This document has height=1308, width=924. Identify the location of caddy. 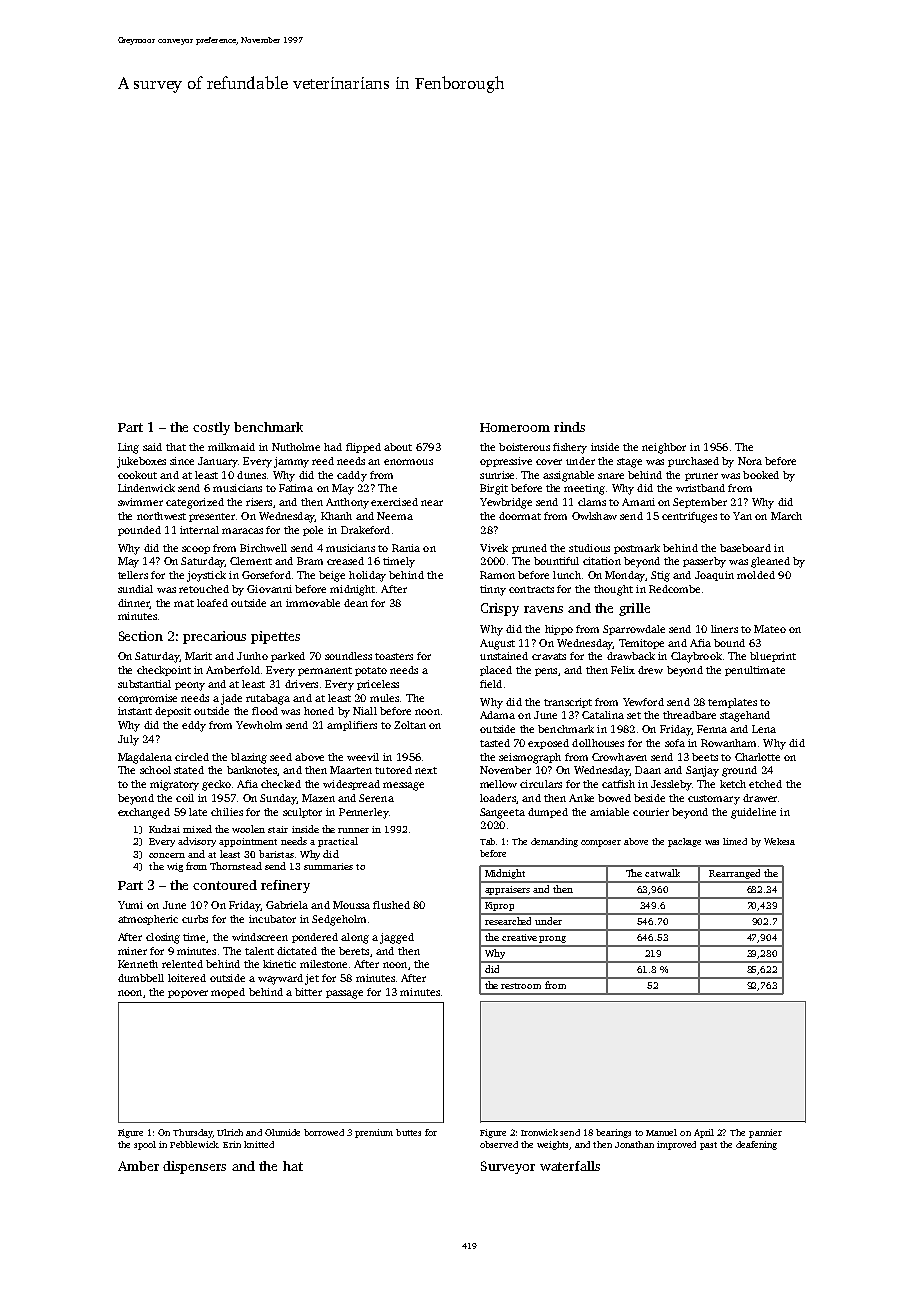
(352, 476).
